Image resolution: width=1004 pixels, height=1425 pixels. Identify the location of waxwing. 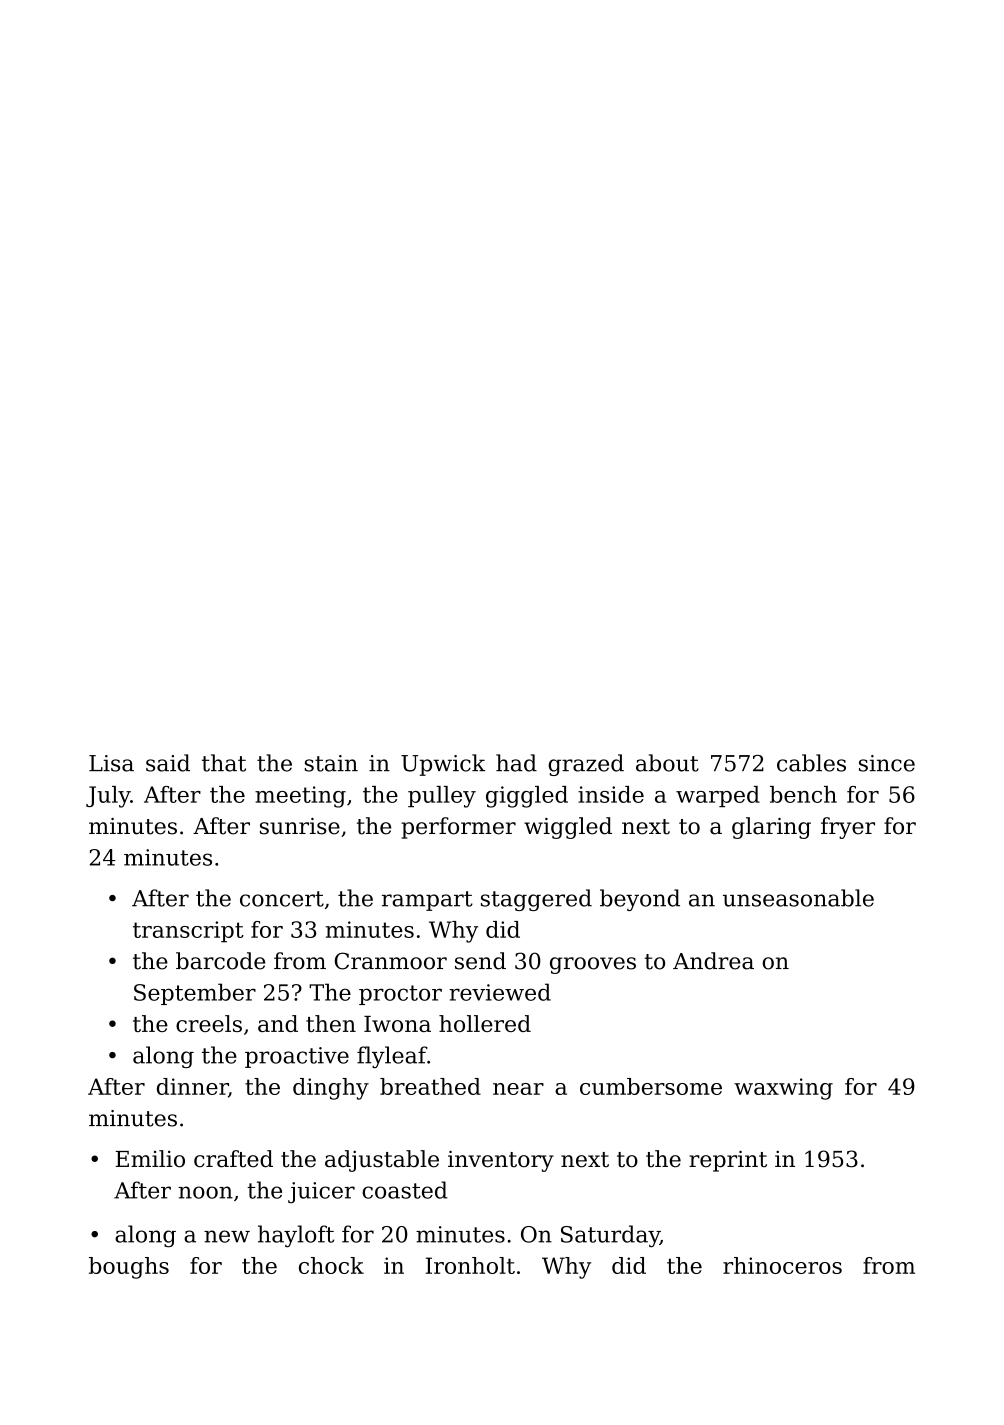
(783, 1089).
